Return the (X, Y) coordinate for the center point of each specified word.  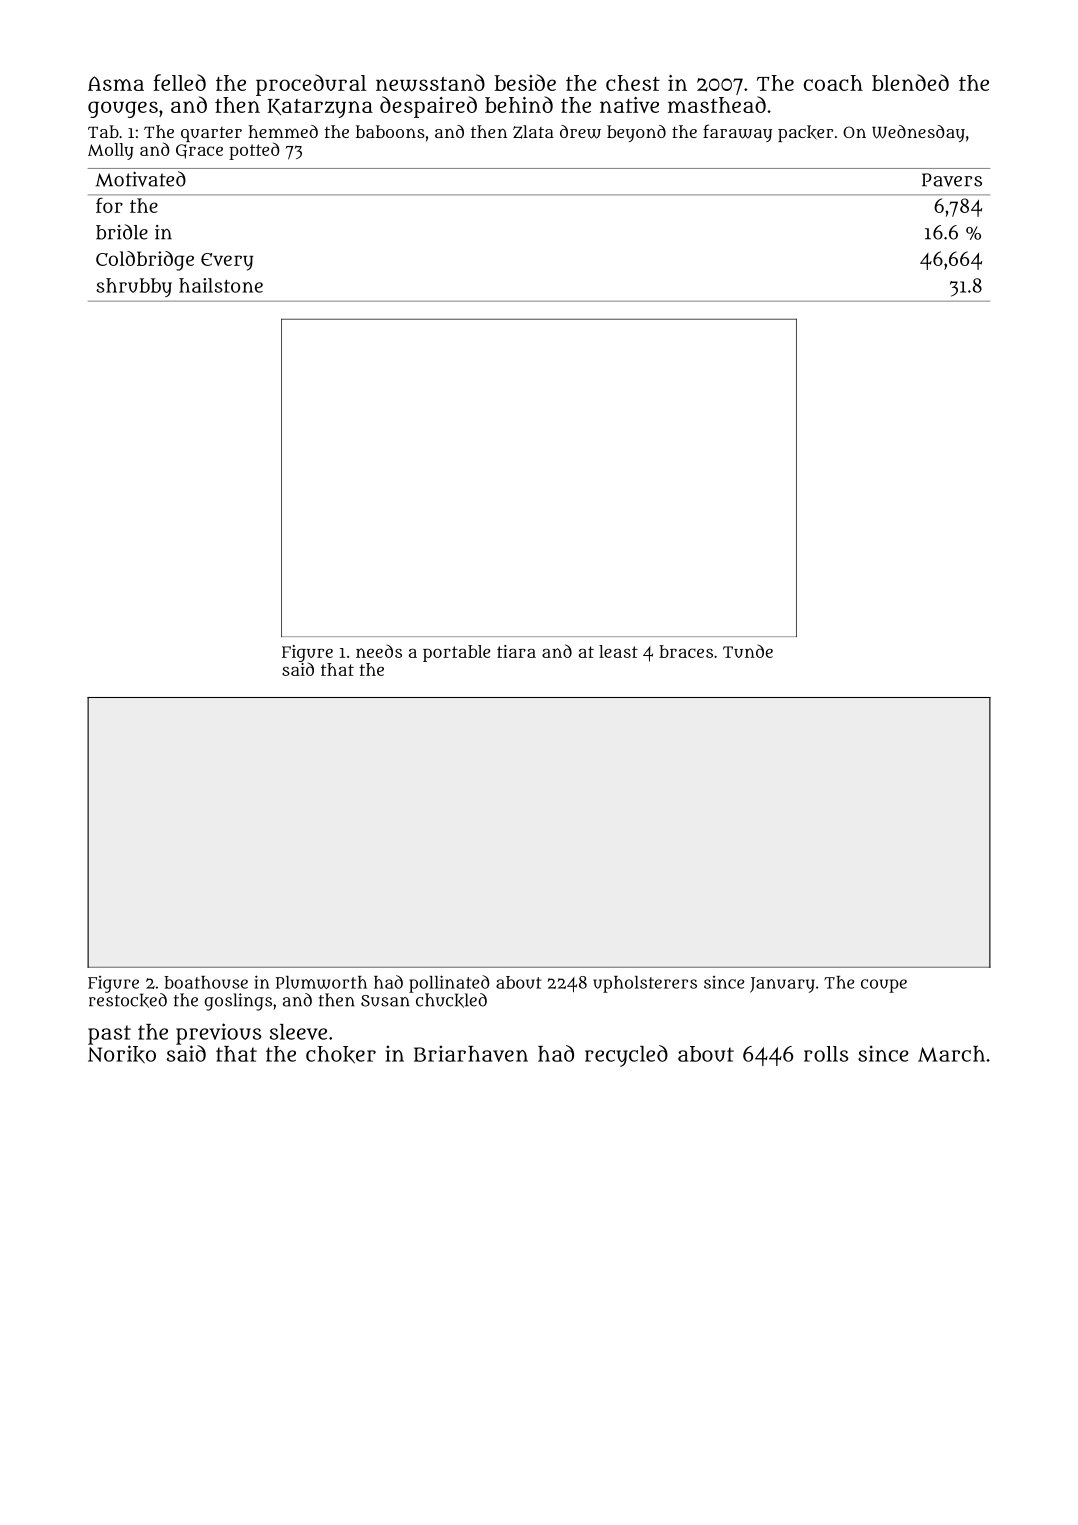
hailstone (221, 285)
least (618, 651)
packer (805, 133)
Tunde (748, 651)
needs (379, 651)
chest (633, 83)
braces (686, 651)
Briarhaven (471, 1053)
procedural (311, 85)
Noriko (122, 1054)
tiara (516, 651)
